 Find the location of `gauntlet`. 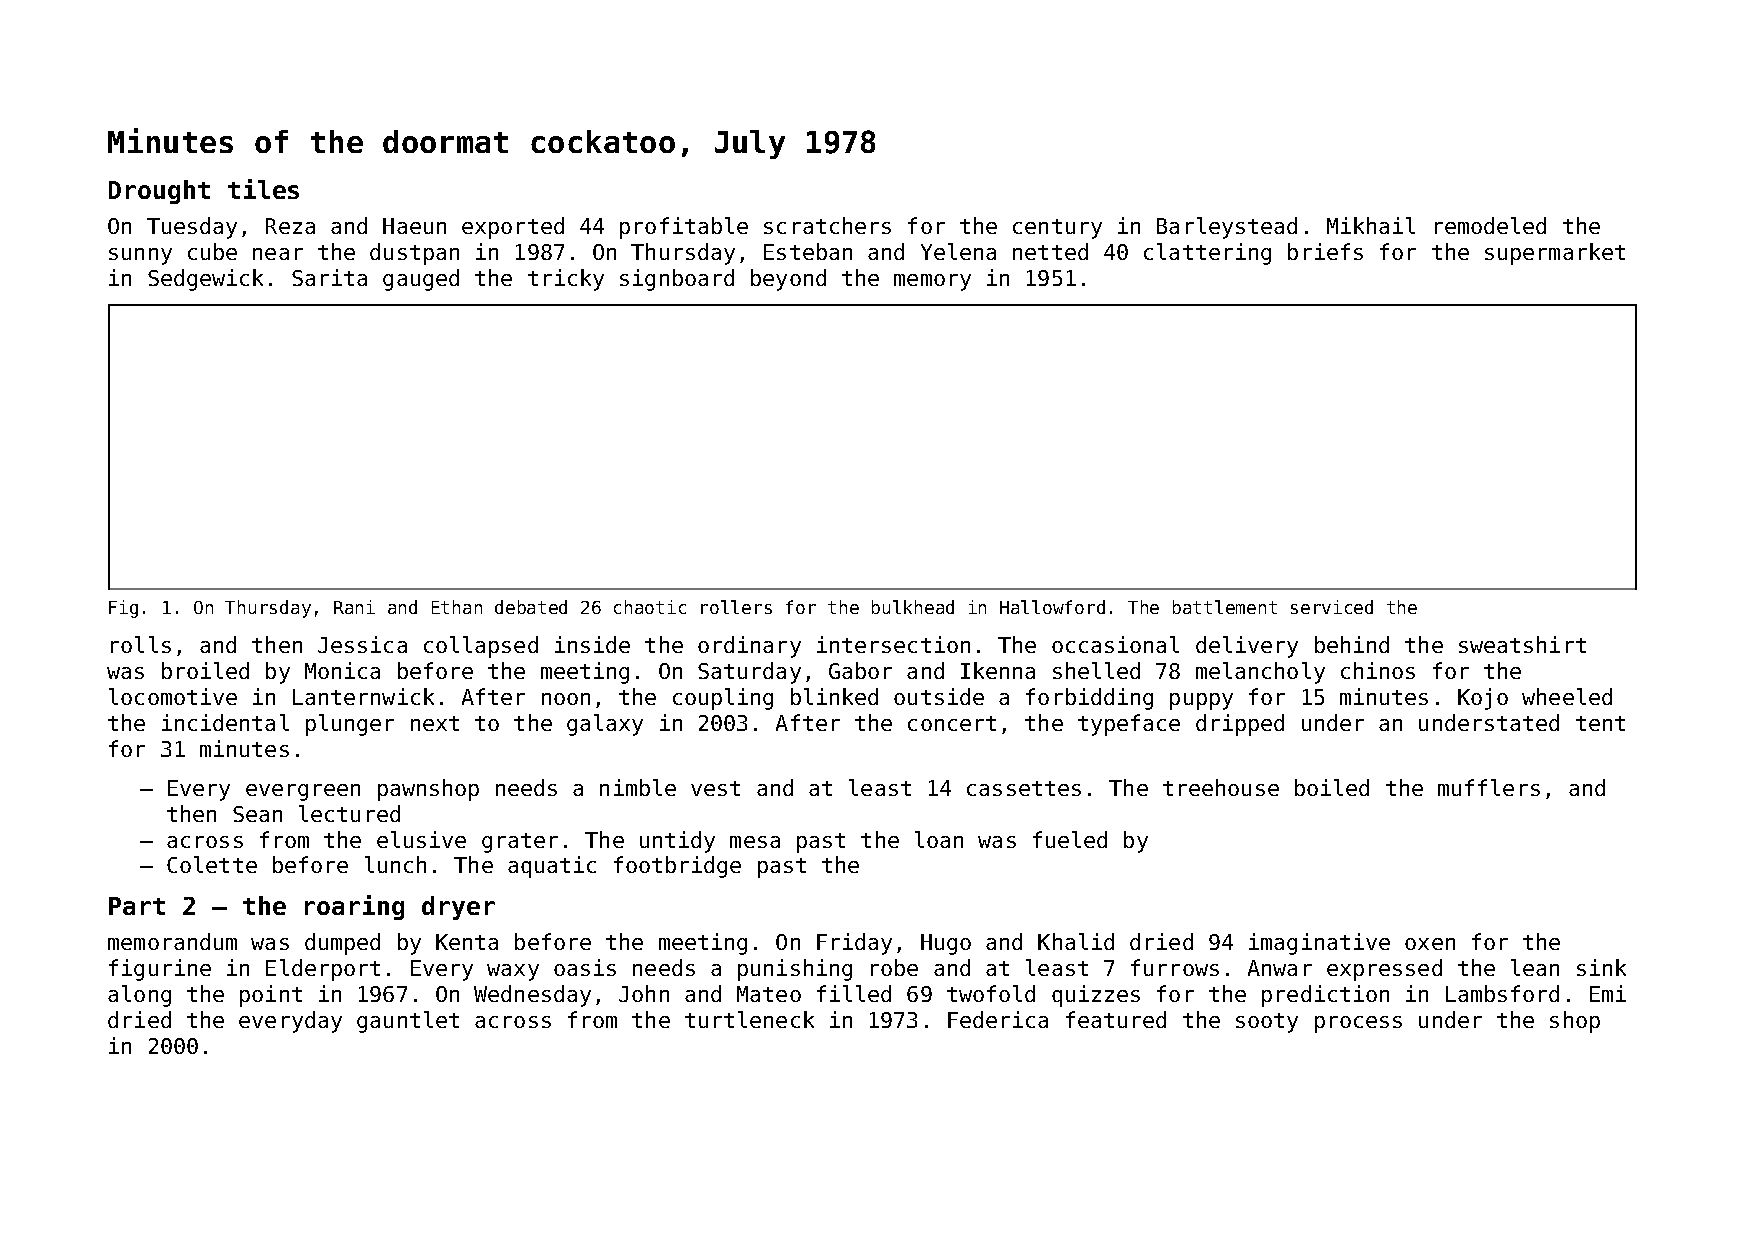

gauntlet is located at coordinates (408, 1022).
